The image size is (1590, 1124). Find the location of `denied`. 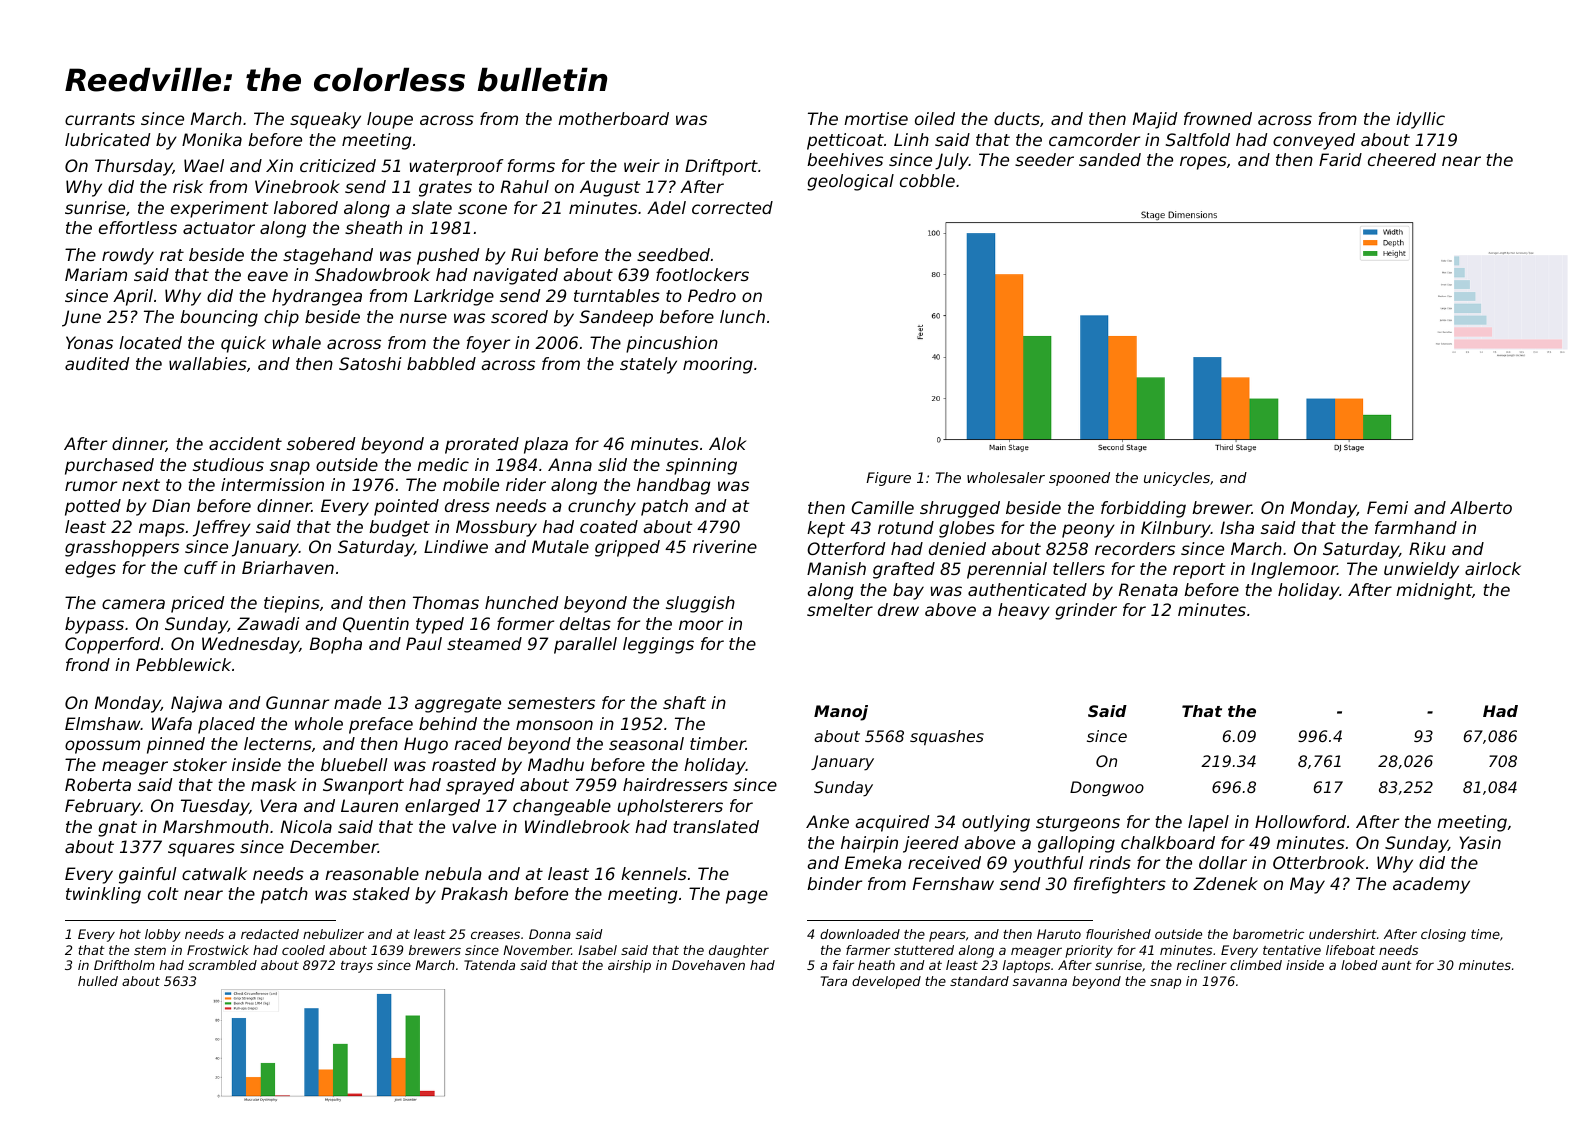

denied is located at coordinates (957, 548).
